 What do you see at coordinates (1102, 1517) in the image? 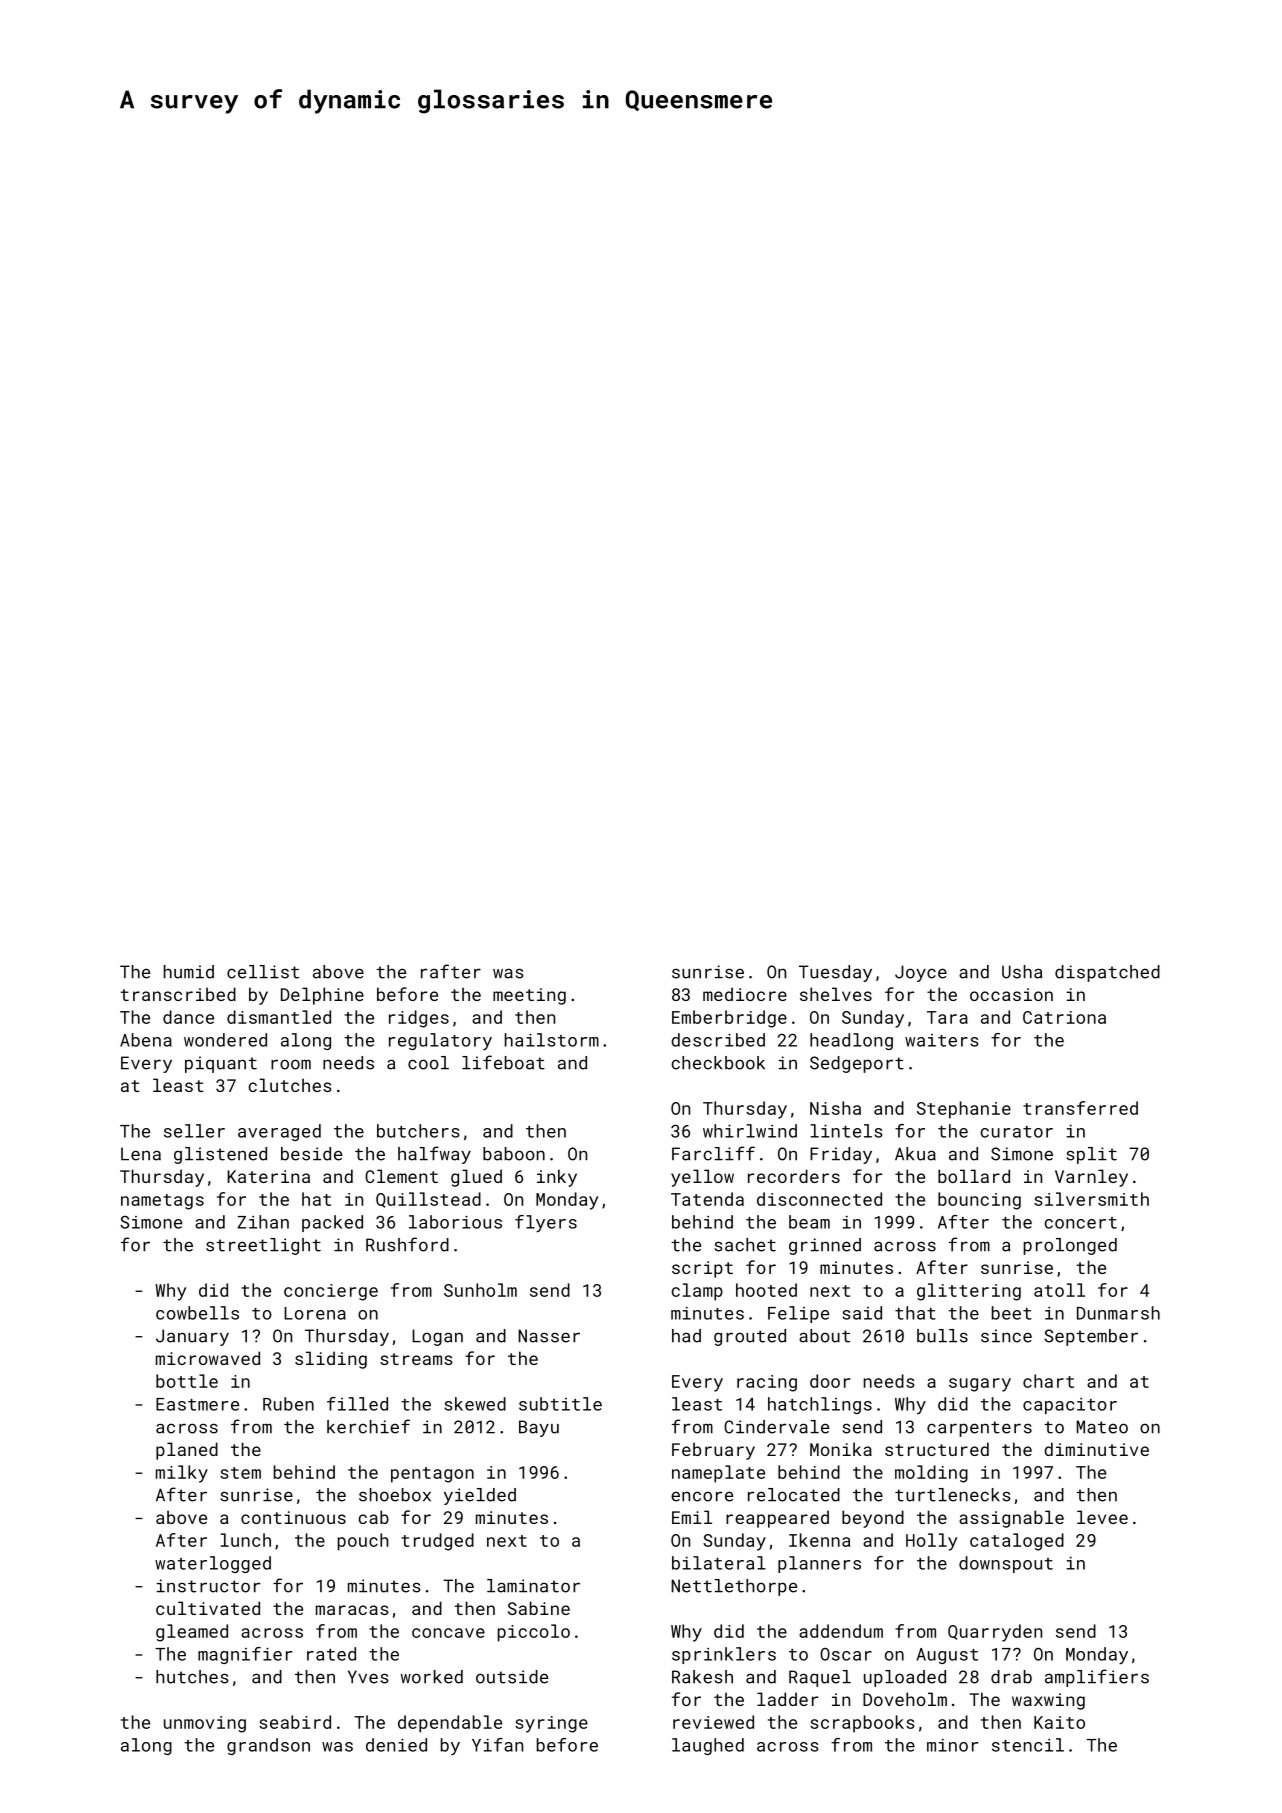
I see `levee` at bounding box center [1102, 1517].
